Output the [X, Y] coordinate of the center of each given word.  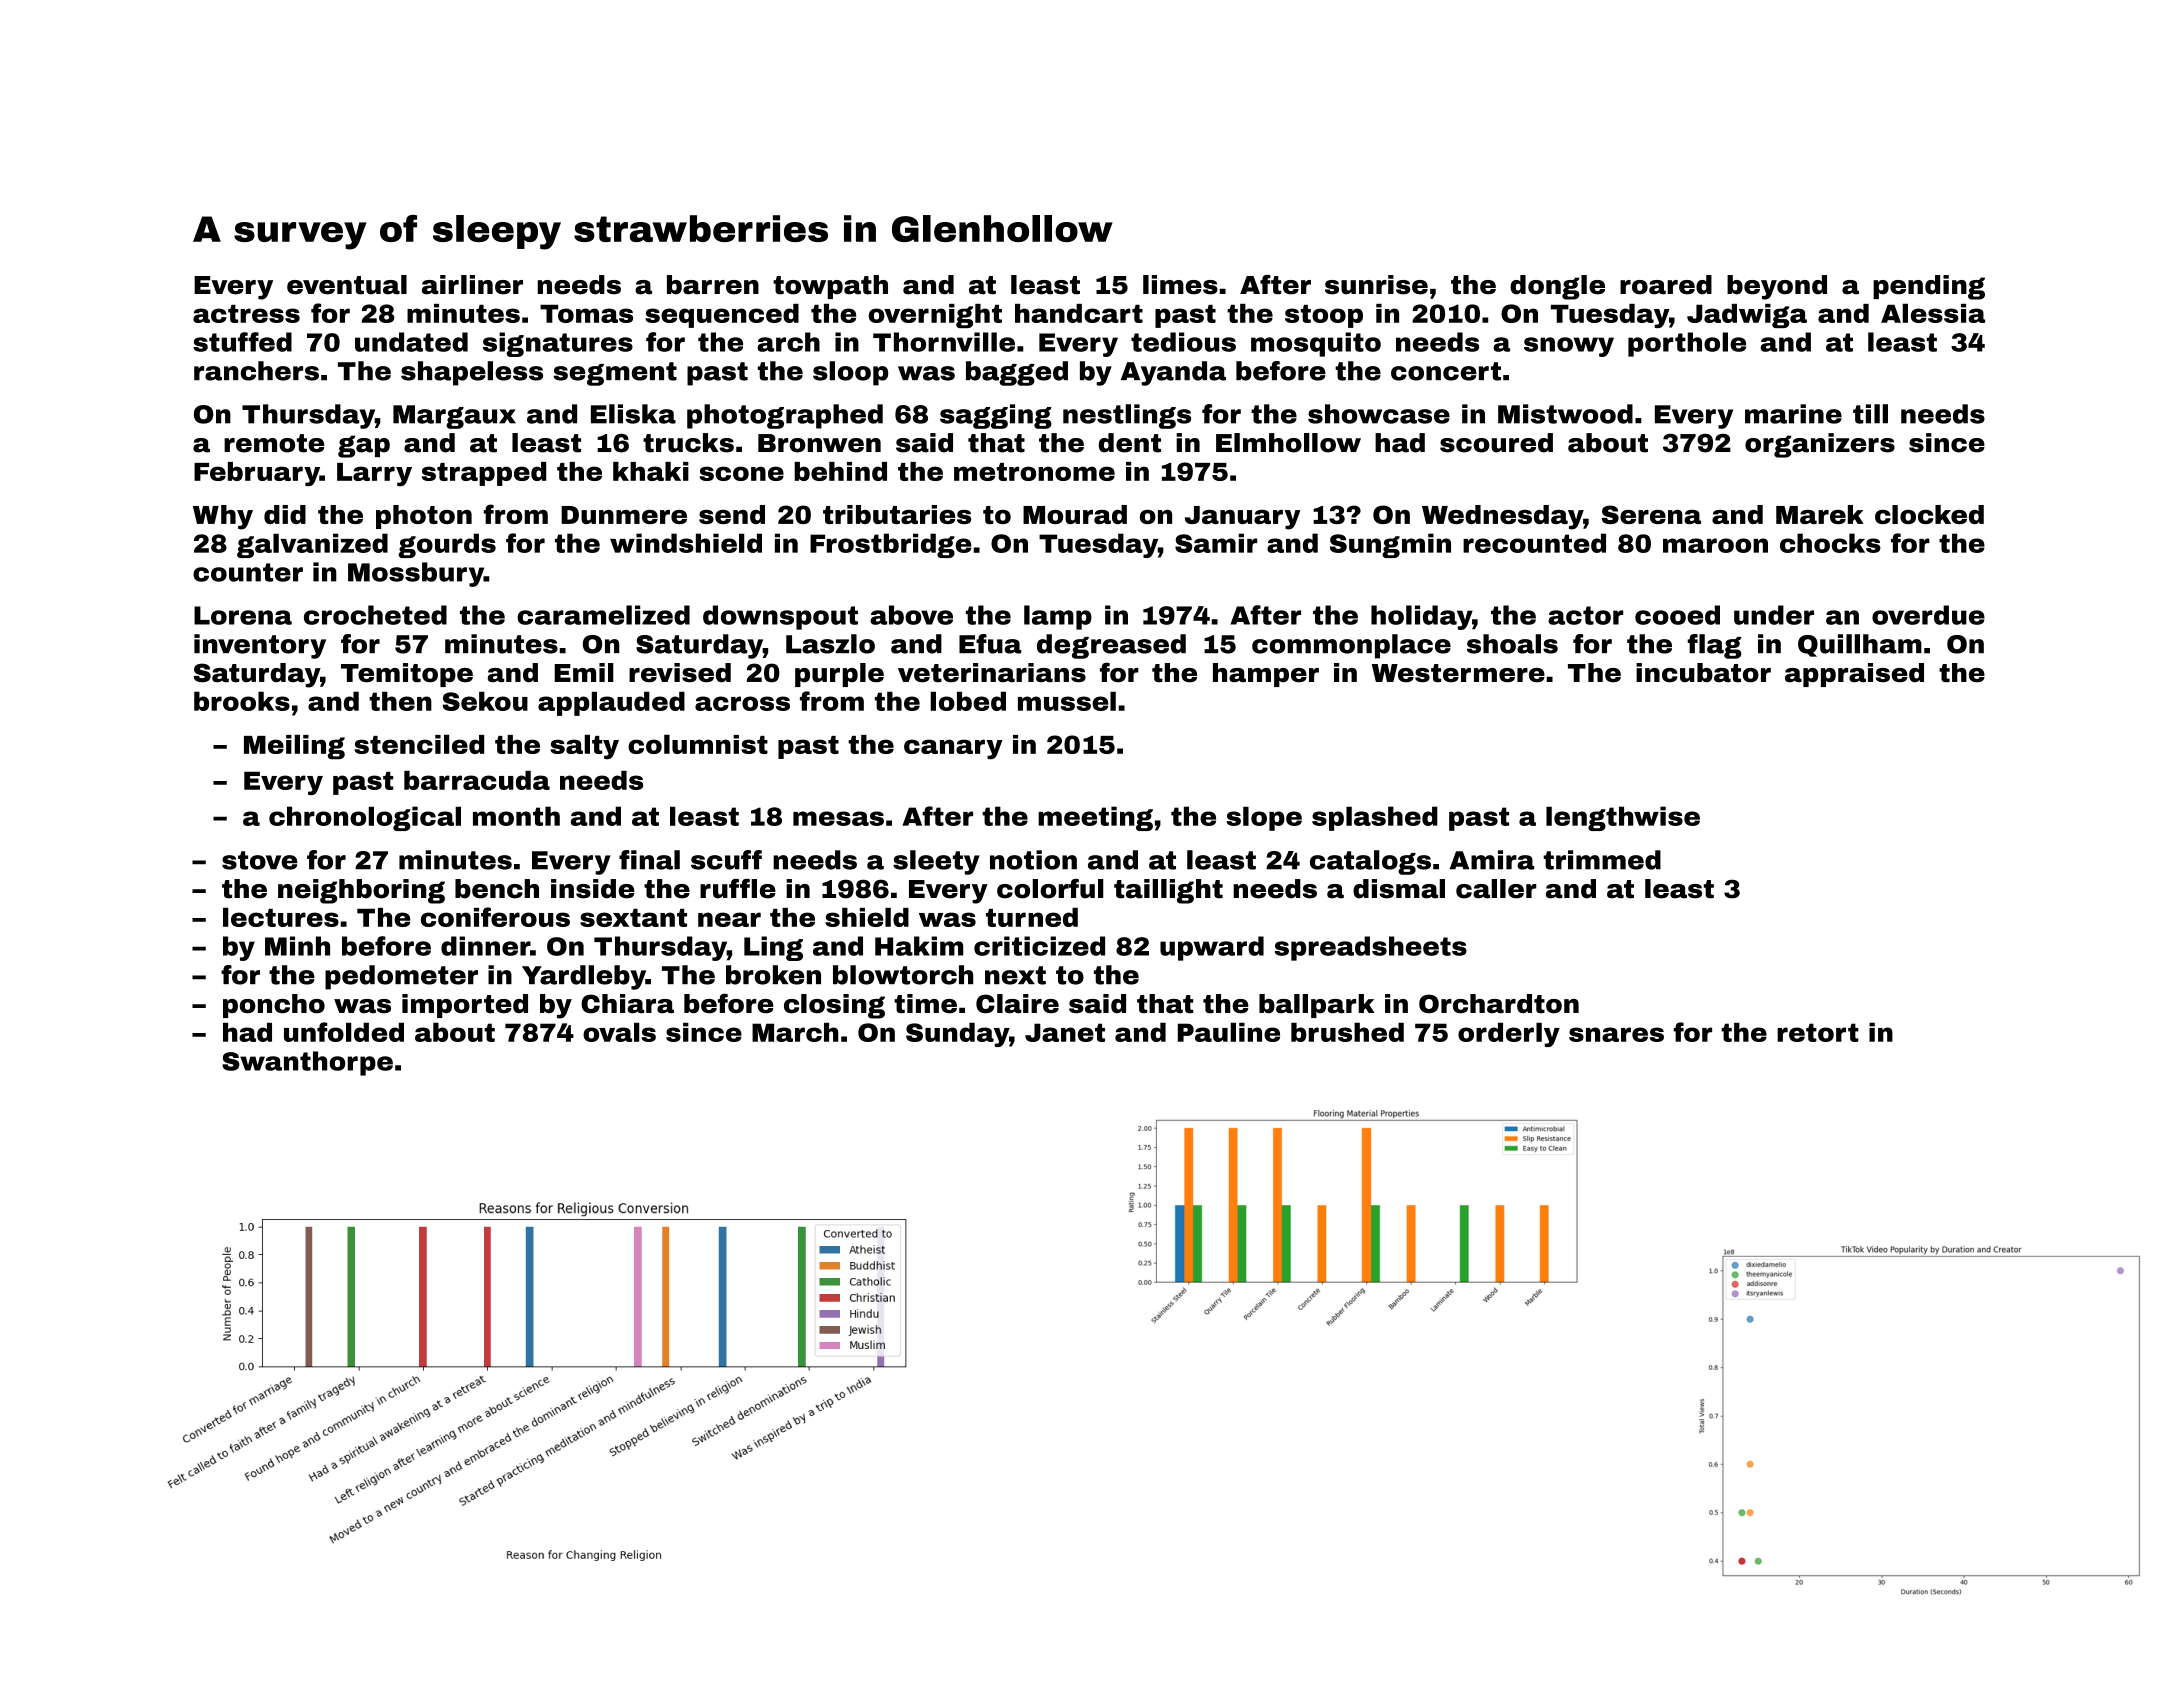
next [1015, 975]
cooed [1677, 615]
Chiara [627, 1004]
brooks [242, 701]
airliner [472, 285]
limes [1180, 285]
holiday [1421, 617]
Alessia [1933, 313]
